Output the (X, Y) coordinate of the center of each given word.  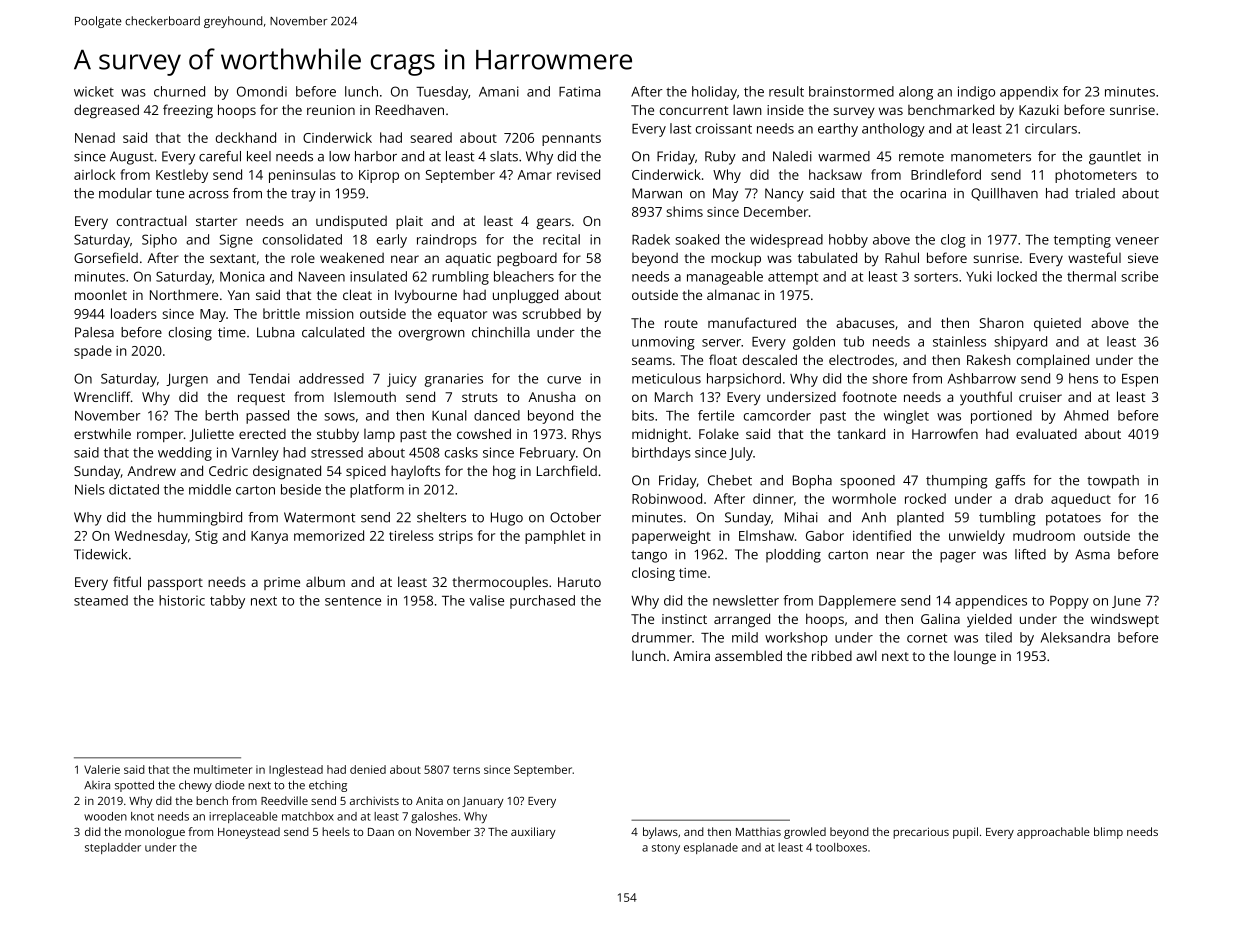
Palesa (94, 332)
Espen (1140, 380)
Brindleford (946, 174)
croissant (724, 128)
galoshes (434, 817)
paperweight (671, 537)
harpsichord (744, 380)
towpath (1113, 482)
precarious (921, 833)
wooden (105, 816)
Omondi (262, 91)
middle (210, 489)
